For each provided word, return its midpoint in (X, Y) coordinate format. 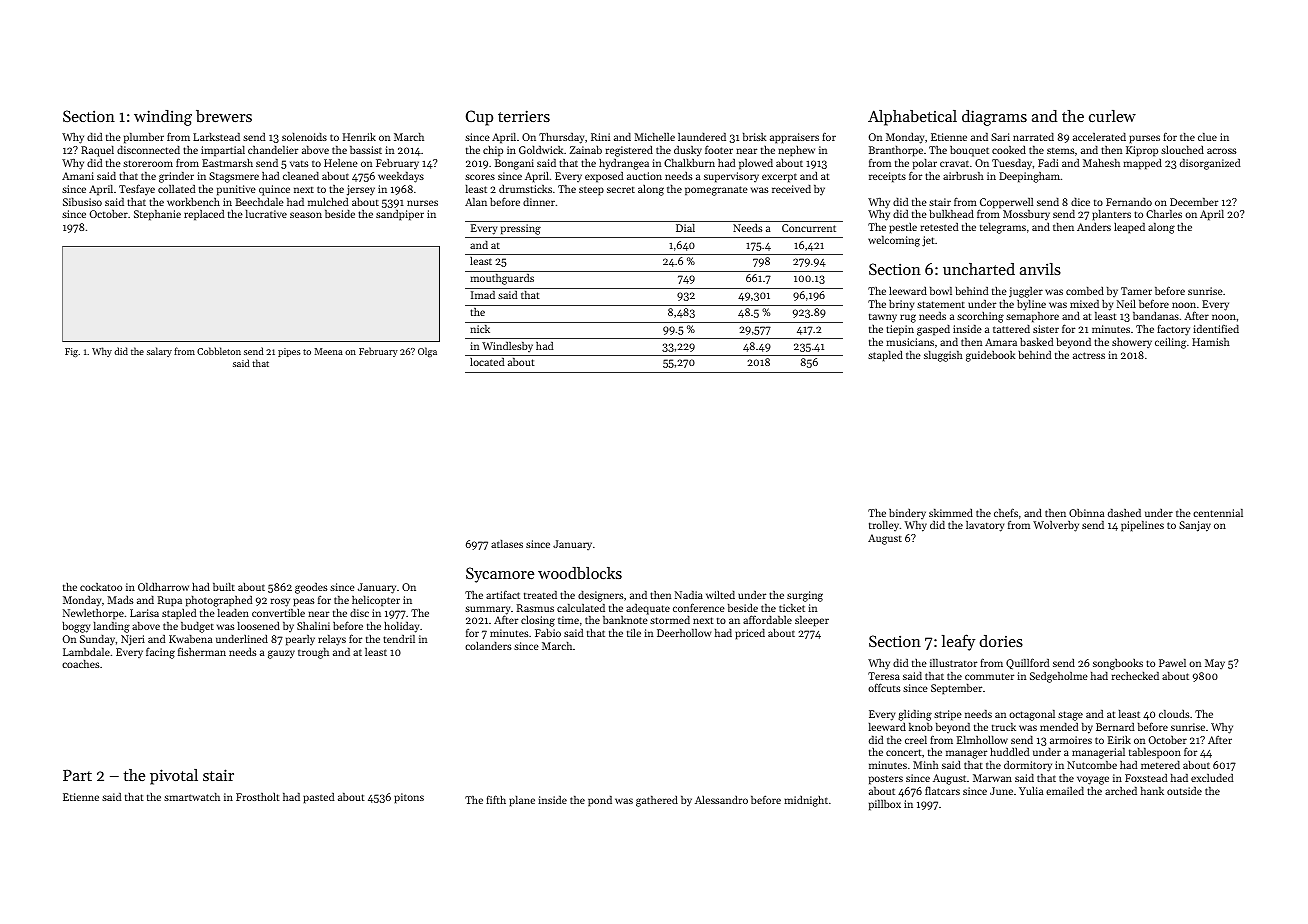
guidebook (990, 356)
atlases (507, 544)
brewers (224, 116)
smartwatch (192, 797)
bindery (907, 514)
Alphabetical (912, 118)
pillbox (885, 805)
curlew (1112, 116)
